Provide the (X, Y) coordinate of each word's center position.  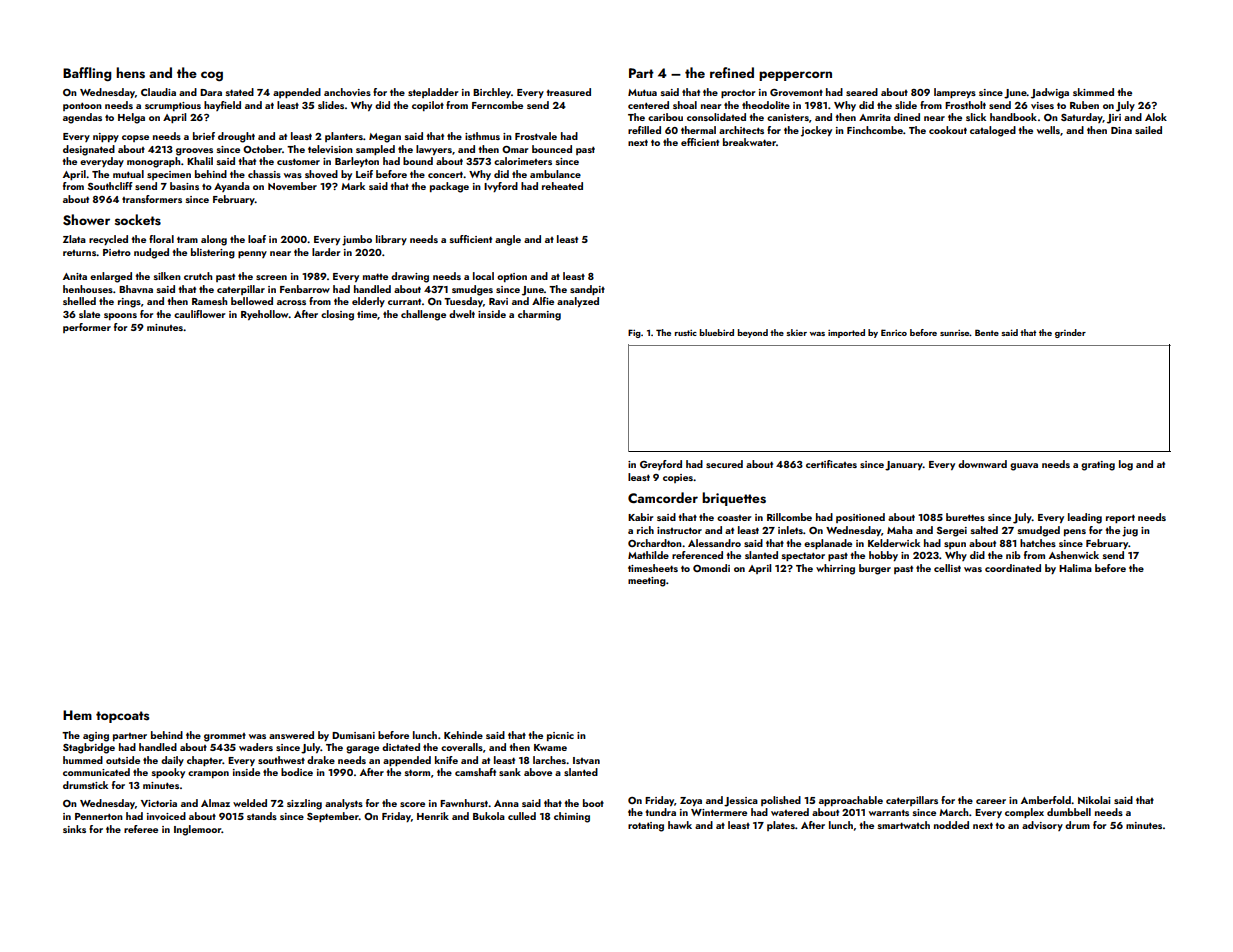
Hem (77, 715)
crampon (208, 774)
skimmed (1093, 92)
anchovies (347, 92)
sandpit (587, 290)
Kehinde (463, 735)
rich (645, 530)
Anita (75, 276)
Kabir (641, 517)
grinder (1070, 333)
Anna (506, 803)
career (991, 801)
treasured (569, 92)
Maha (900, 530)
